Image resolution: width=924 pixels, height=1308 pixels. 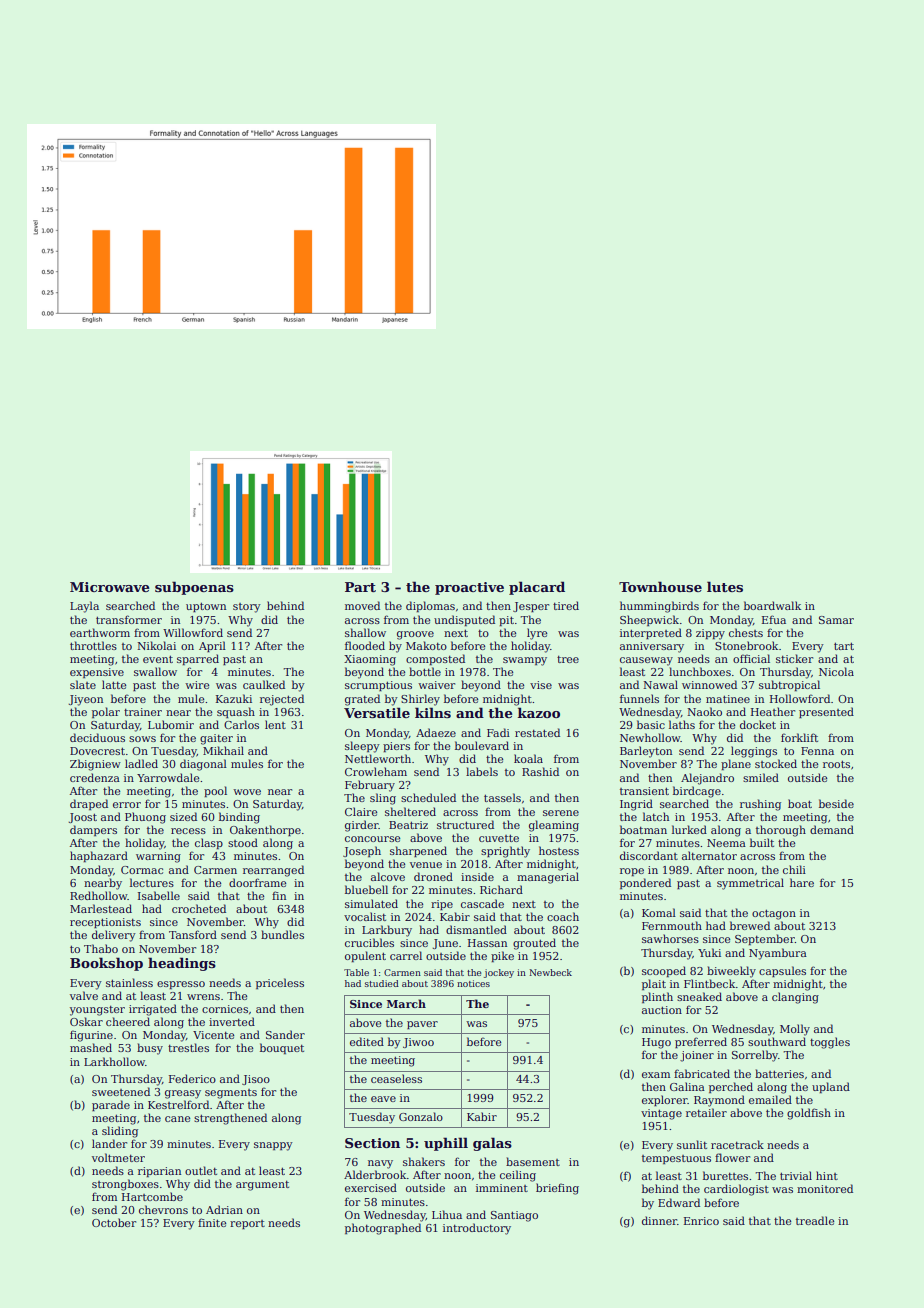 I want to click on cane, so click(x=177, y=1119).
